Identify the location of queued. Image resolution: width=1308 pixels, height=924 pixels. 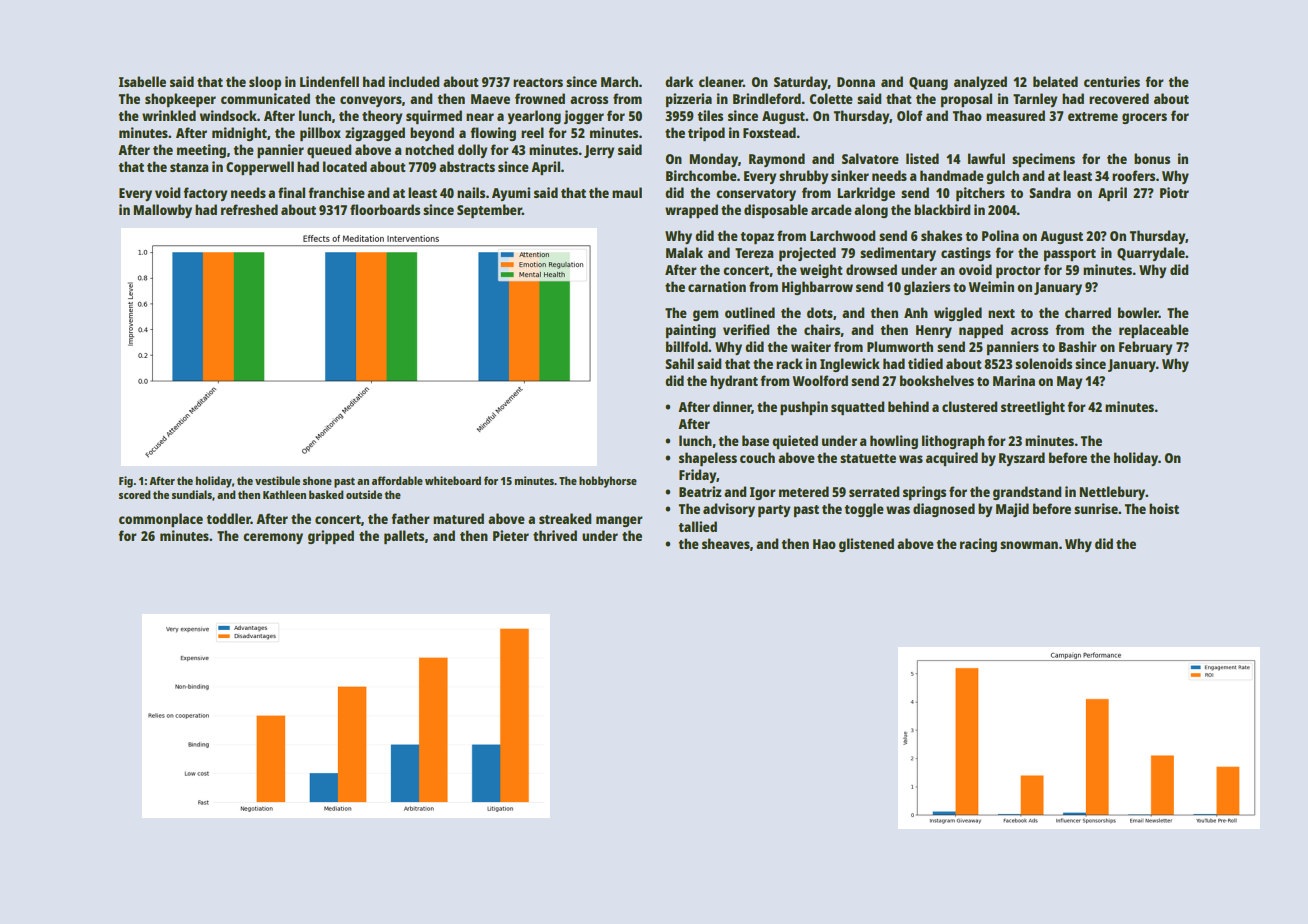
(329, 151).
